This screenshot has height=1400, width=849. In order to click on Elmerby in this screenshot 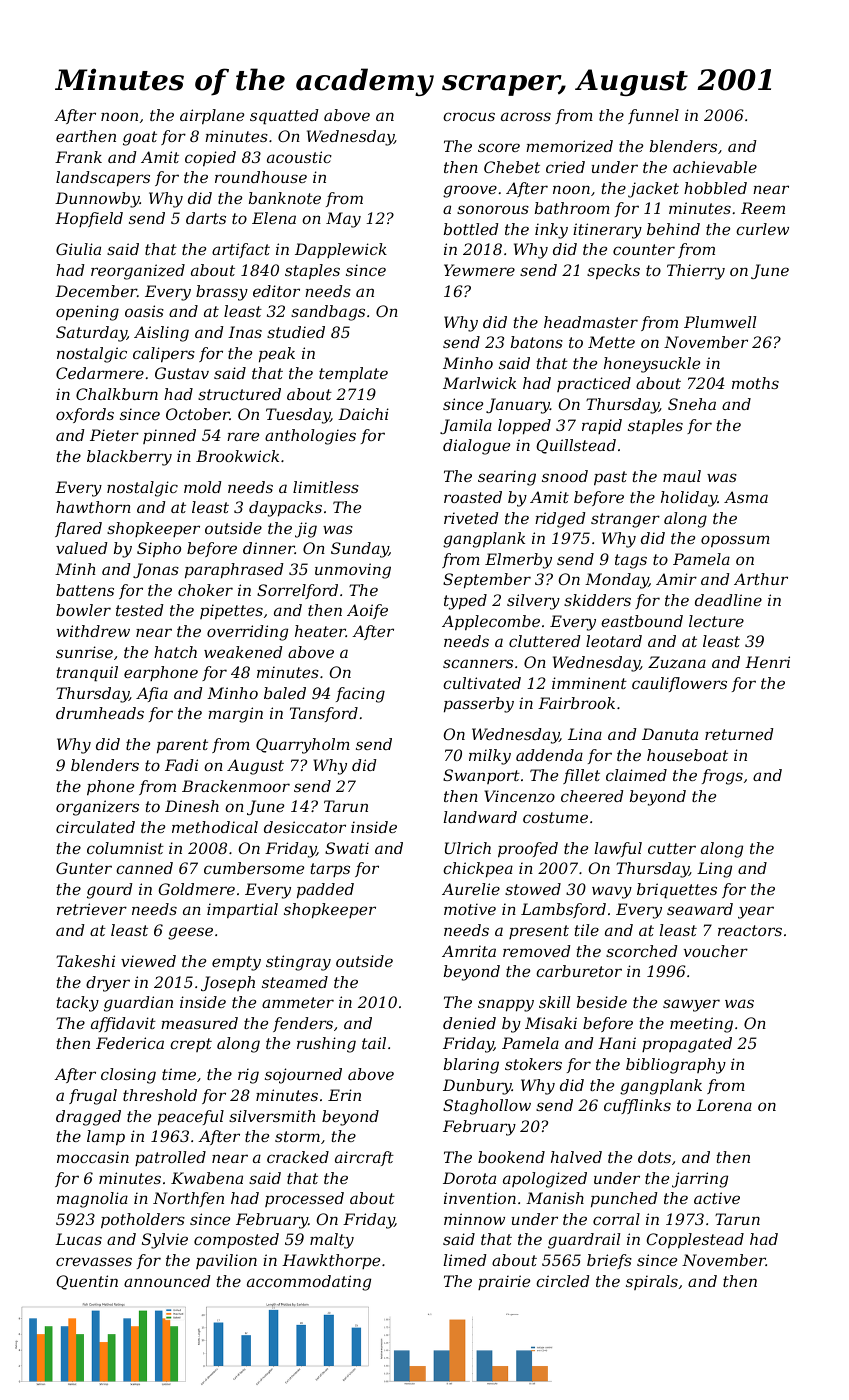, I will do `click(518, 561)`.
